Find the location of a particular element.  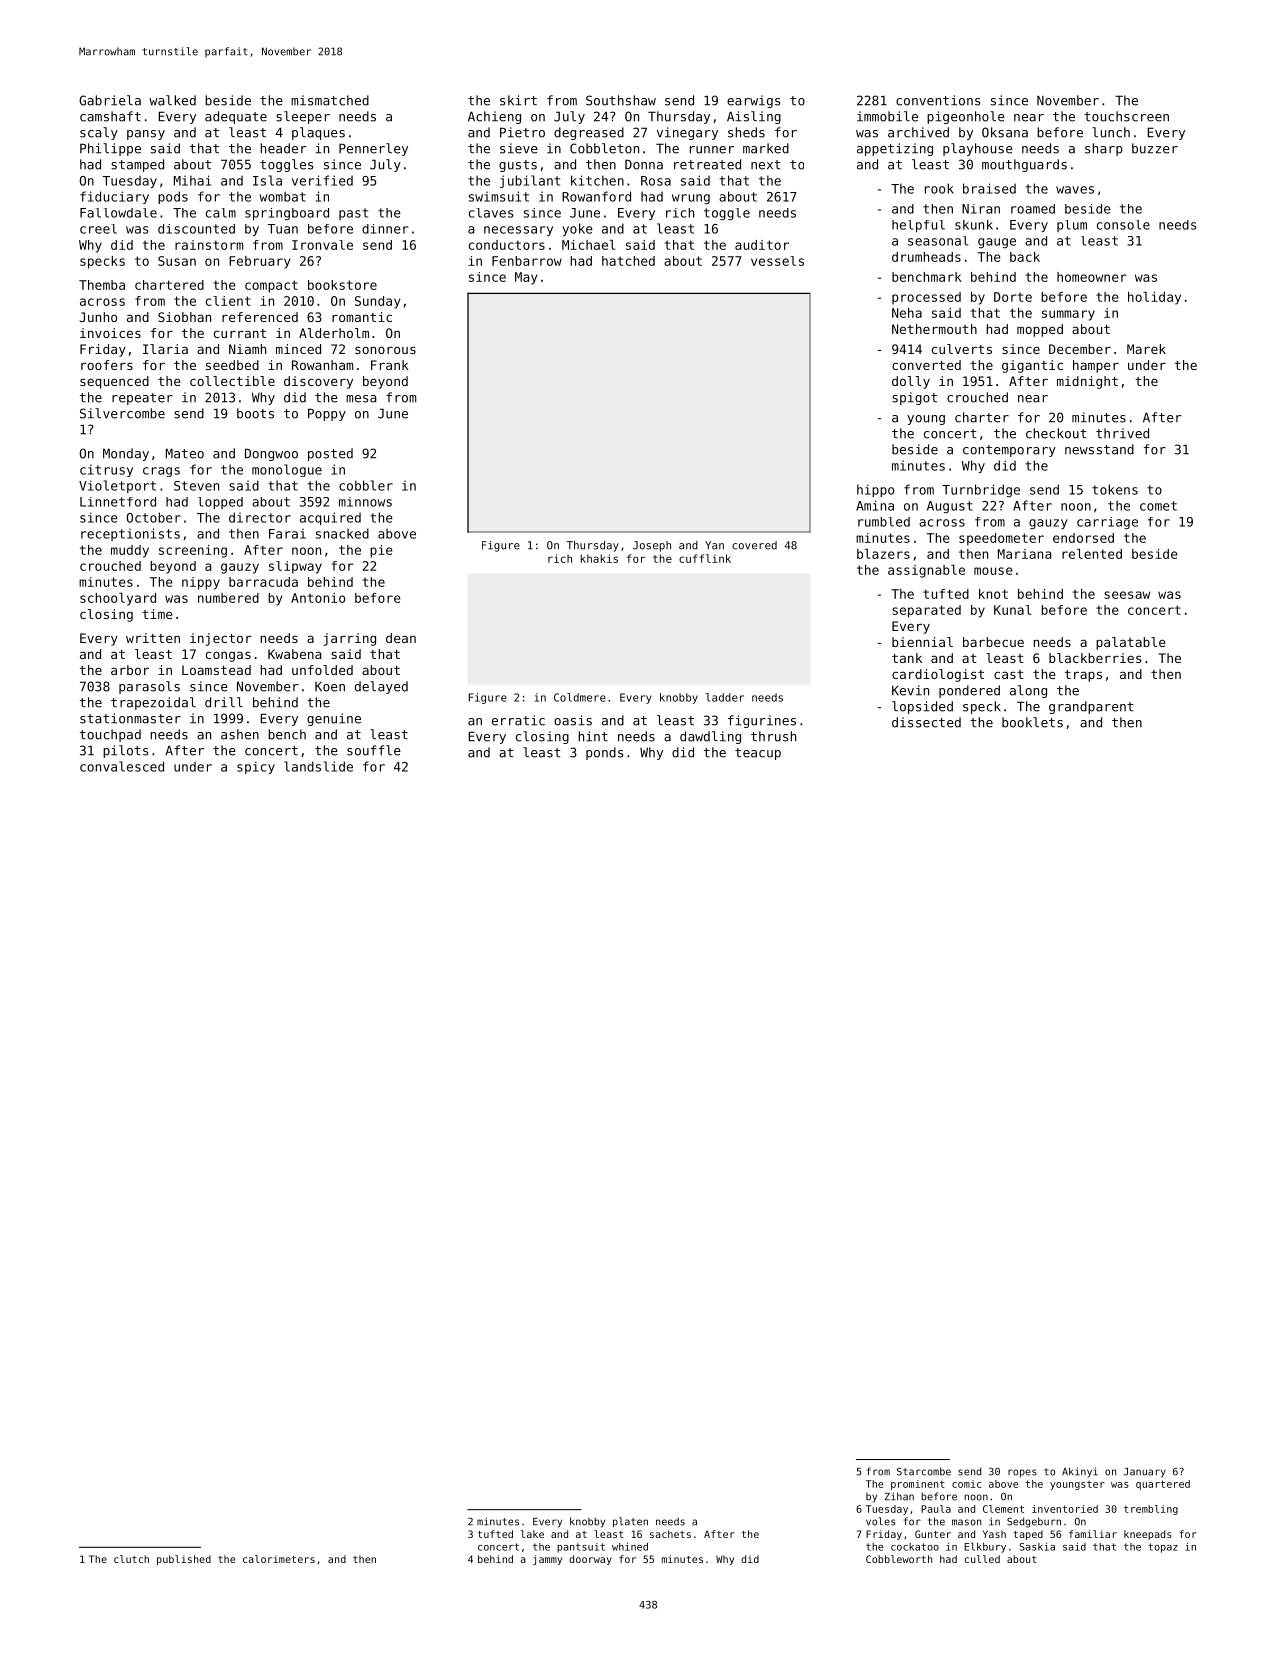

January is located at coordinates (1145, 1473).
